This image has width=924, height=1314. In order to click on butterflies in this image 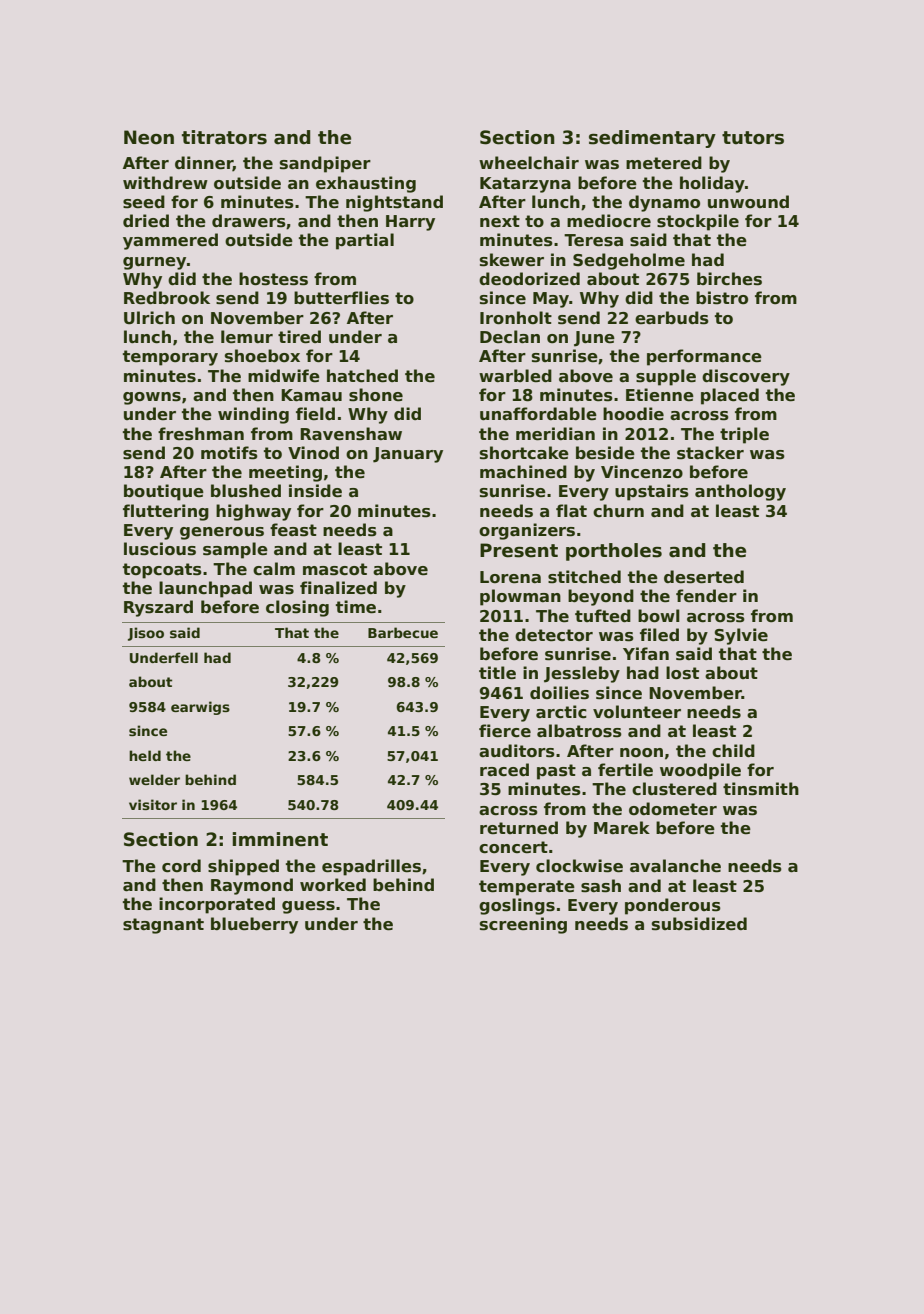, I will do `click(341, 298)`.
